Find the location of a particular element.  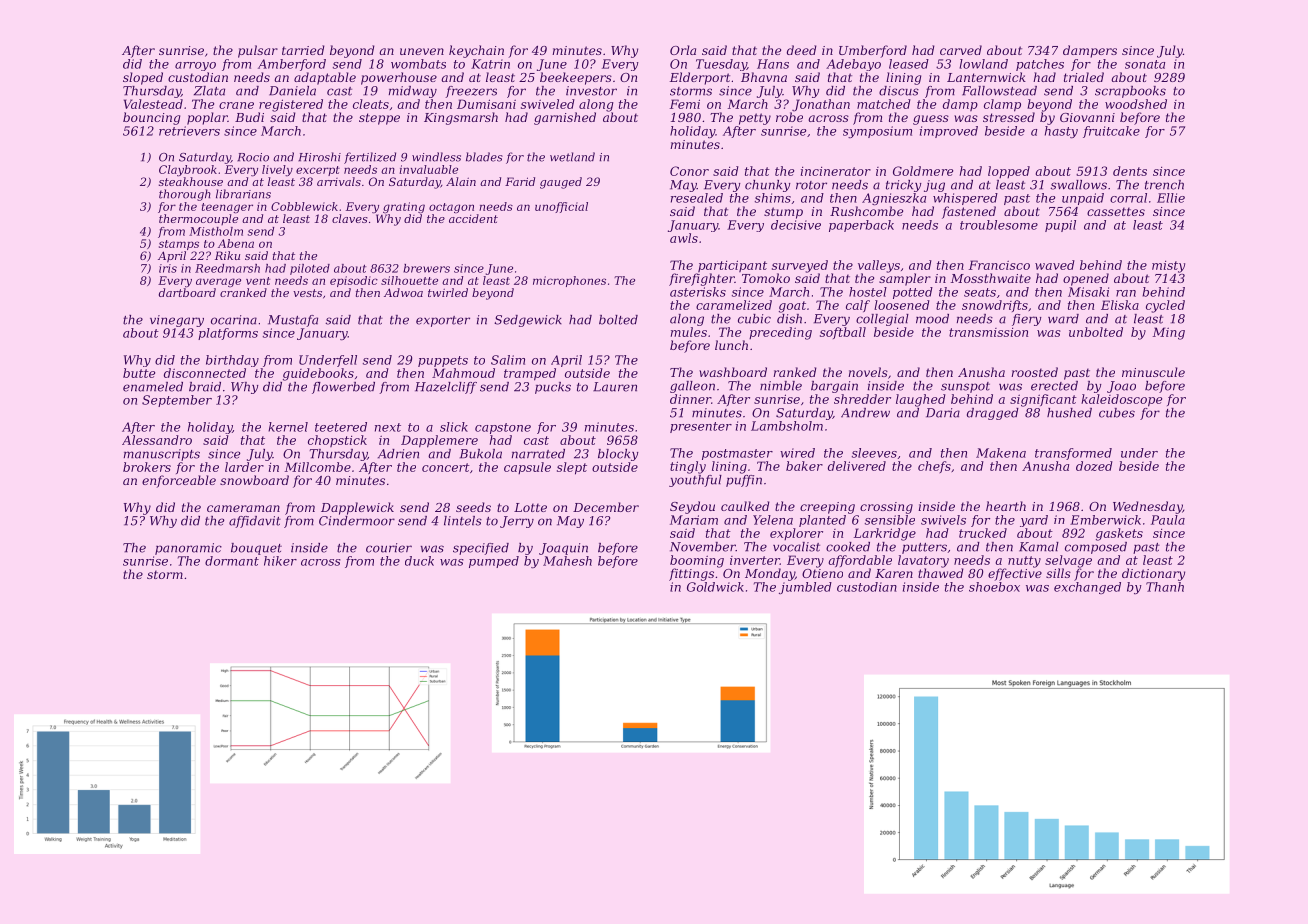

Umberford is located at coordinates (873, 51).
